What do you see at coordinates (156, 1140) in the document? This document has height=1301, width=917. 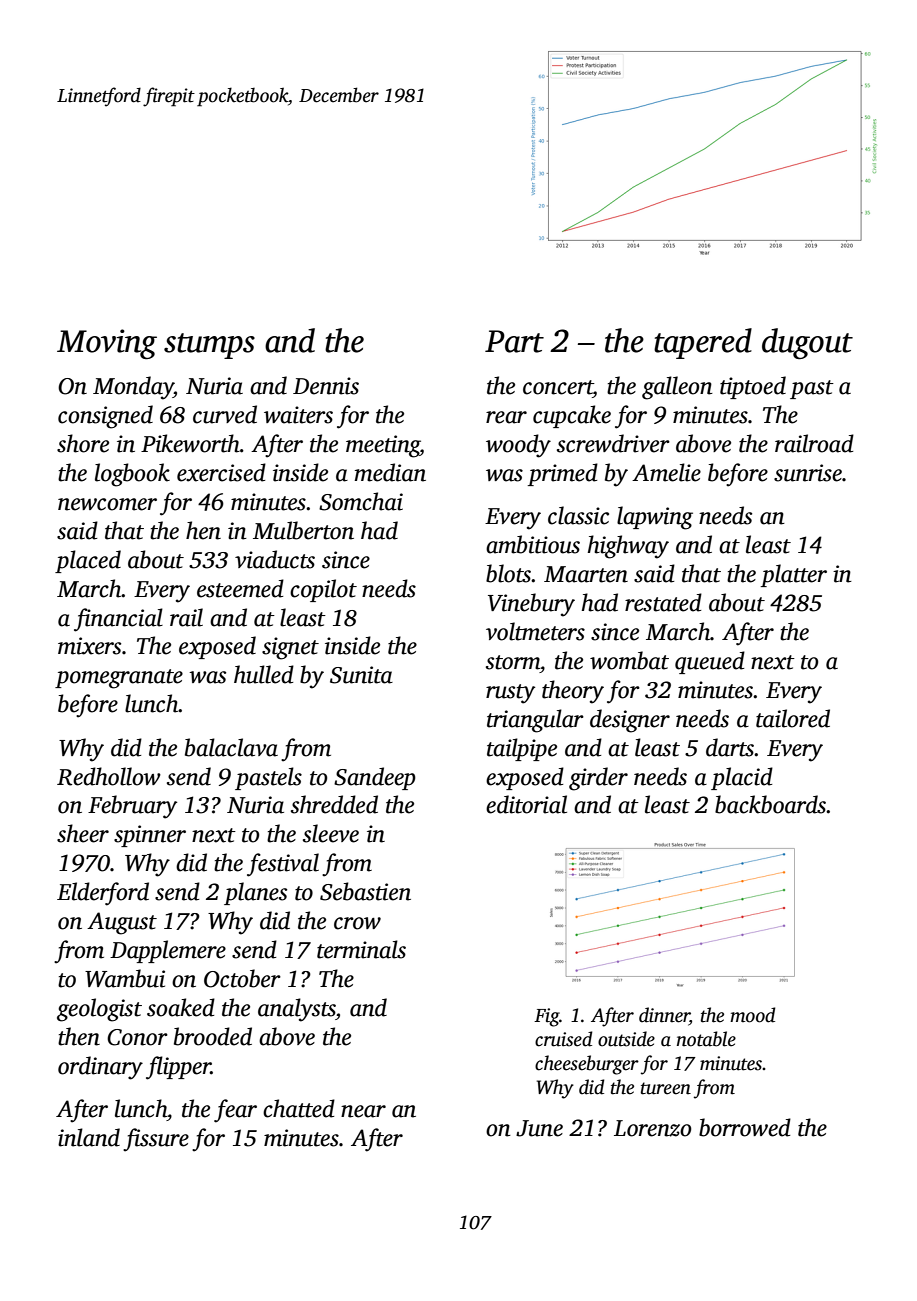 I see `fissure` at bounding box center [156, 1140].
